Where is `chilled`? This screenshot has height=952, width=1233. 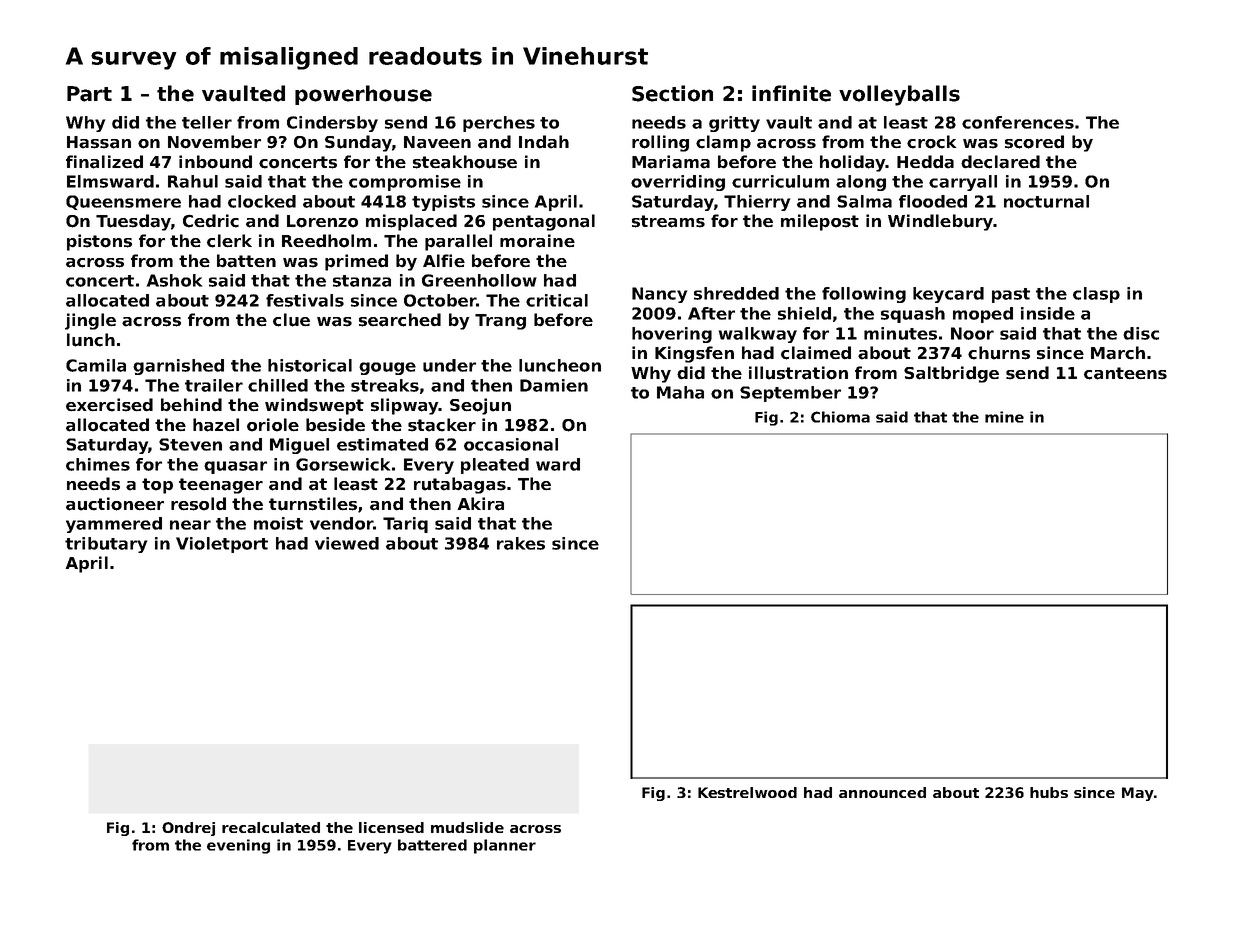
chilled is located at coordinates (278, 385).
